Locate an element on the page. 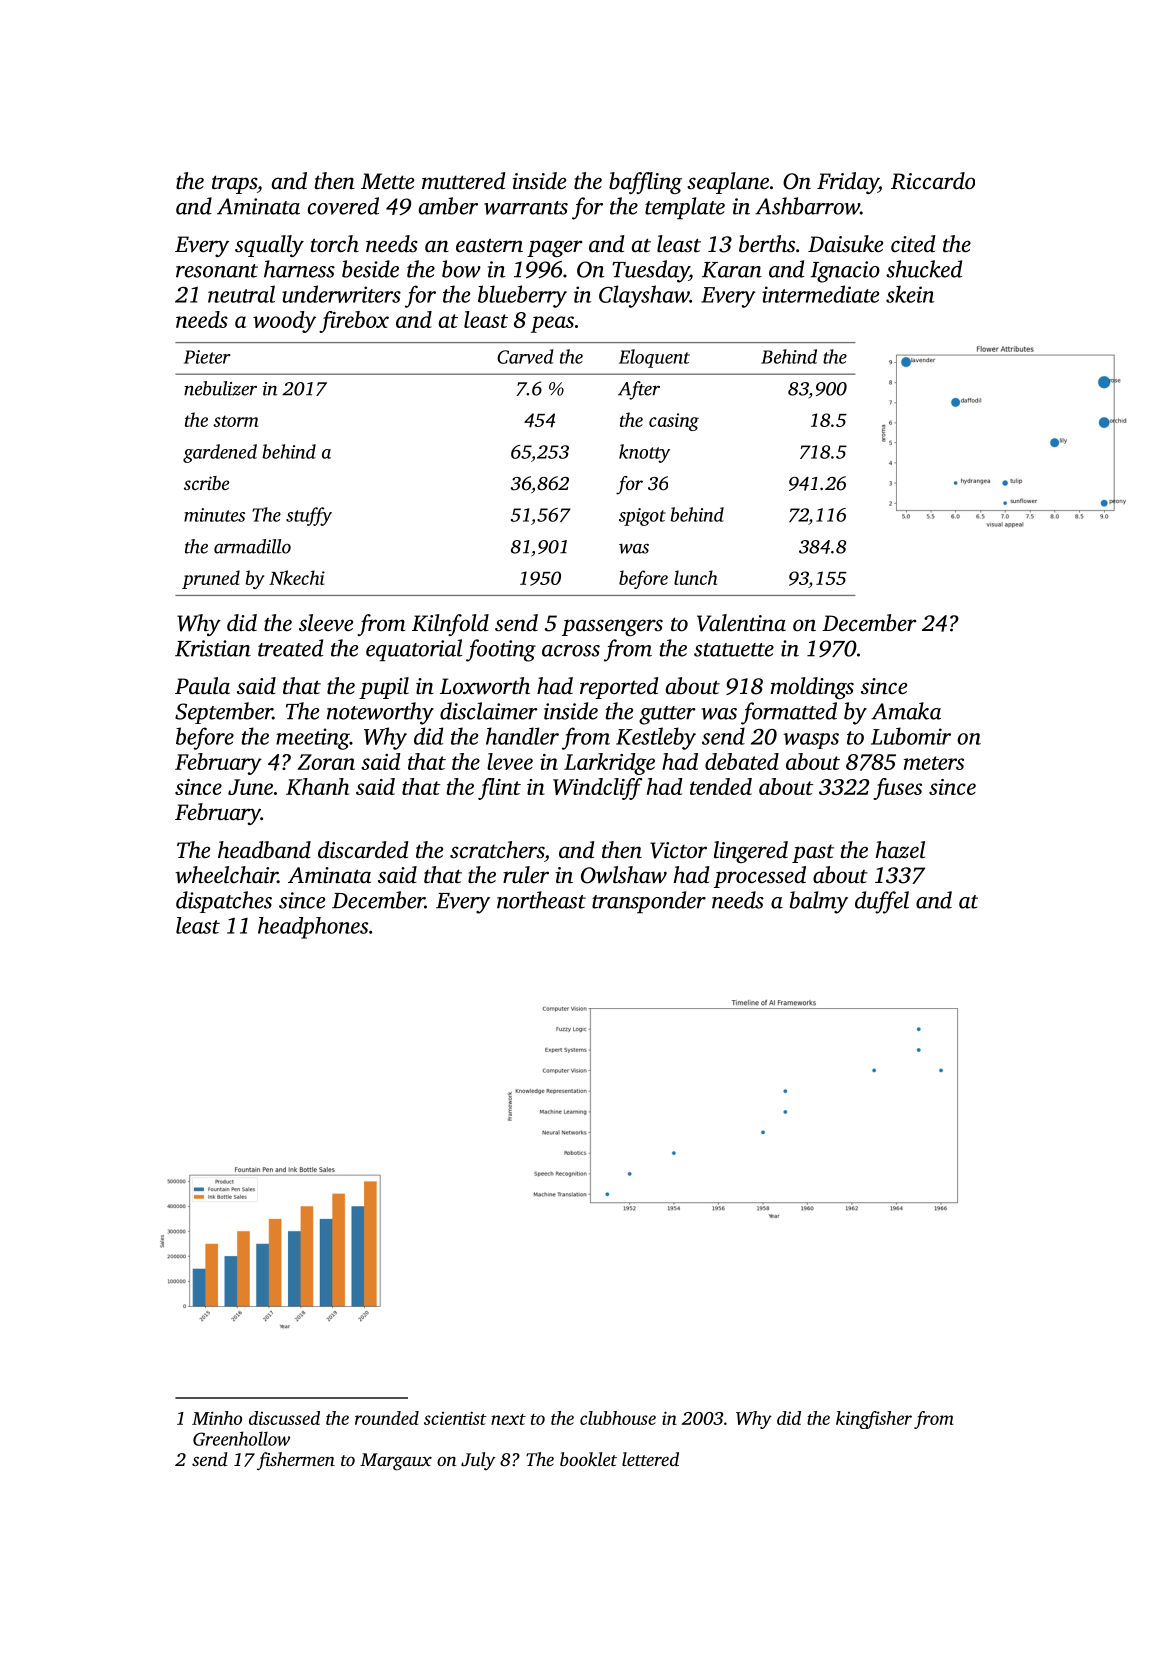  Minho is located at coordinates (217, 1418).
